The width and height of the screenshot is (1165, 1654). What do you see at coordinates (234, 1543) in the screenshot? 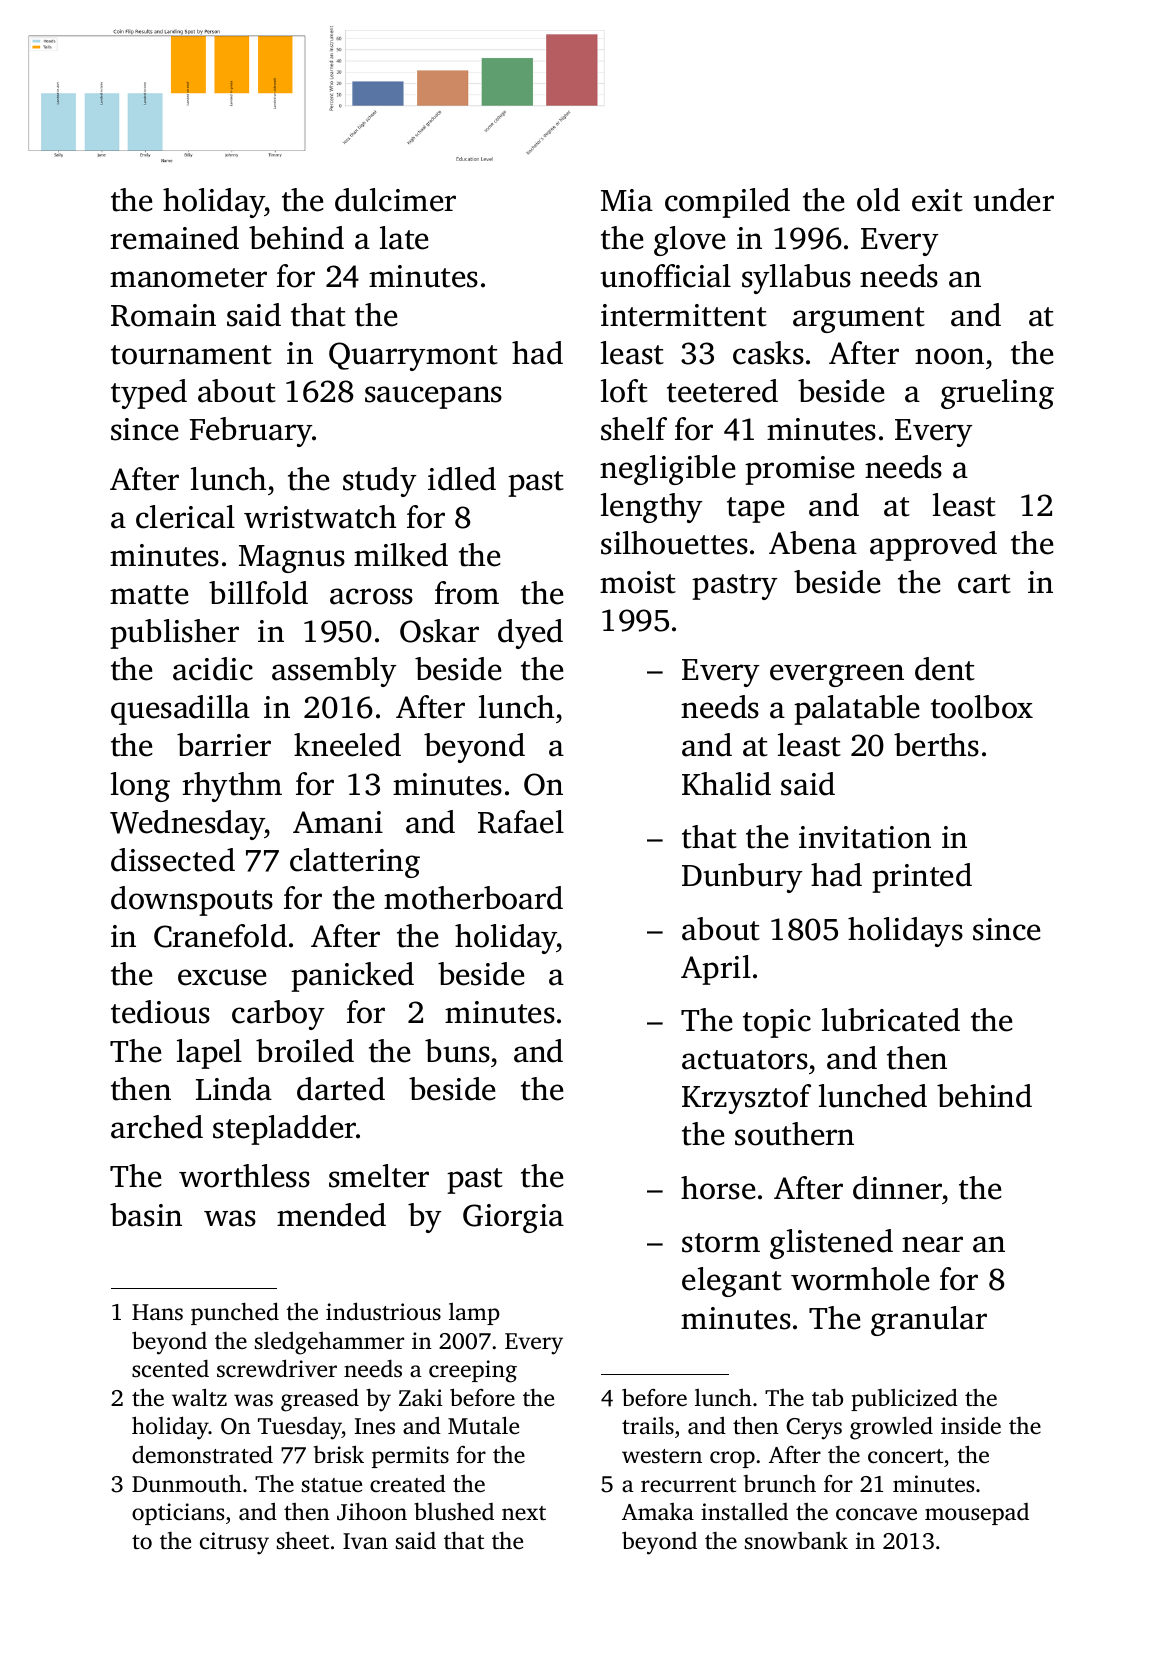
I see `citrusy` at bounding box center [234, 1543].
